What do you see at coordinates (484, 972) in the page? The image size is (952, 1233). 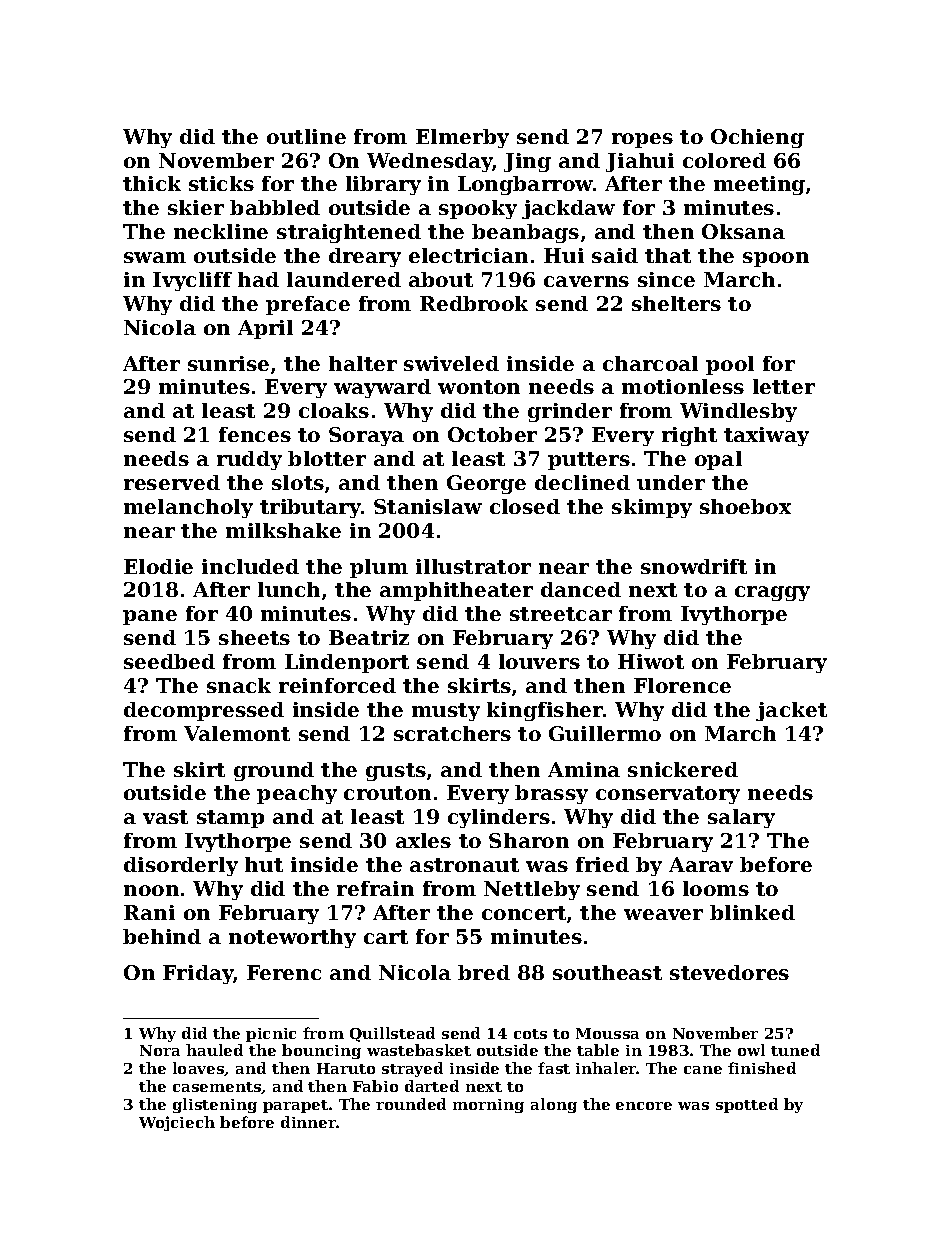 I see `bred` at bounding box center [484, 972].
